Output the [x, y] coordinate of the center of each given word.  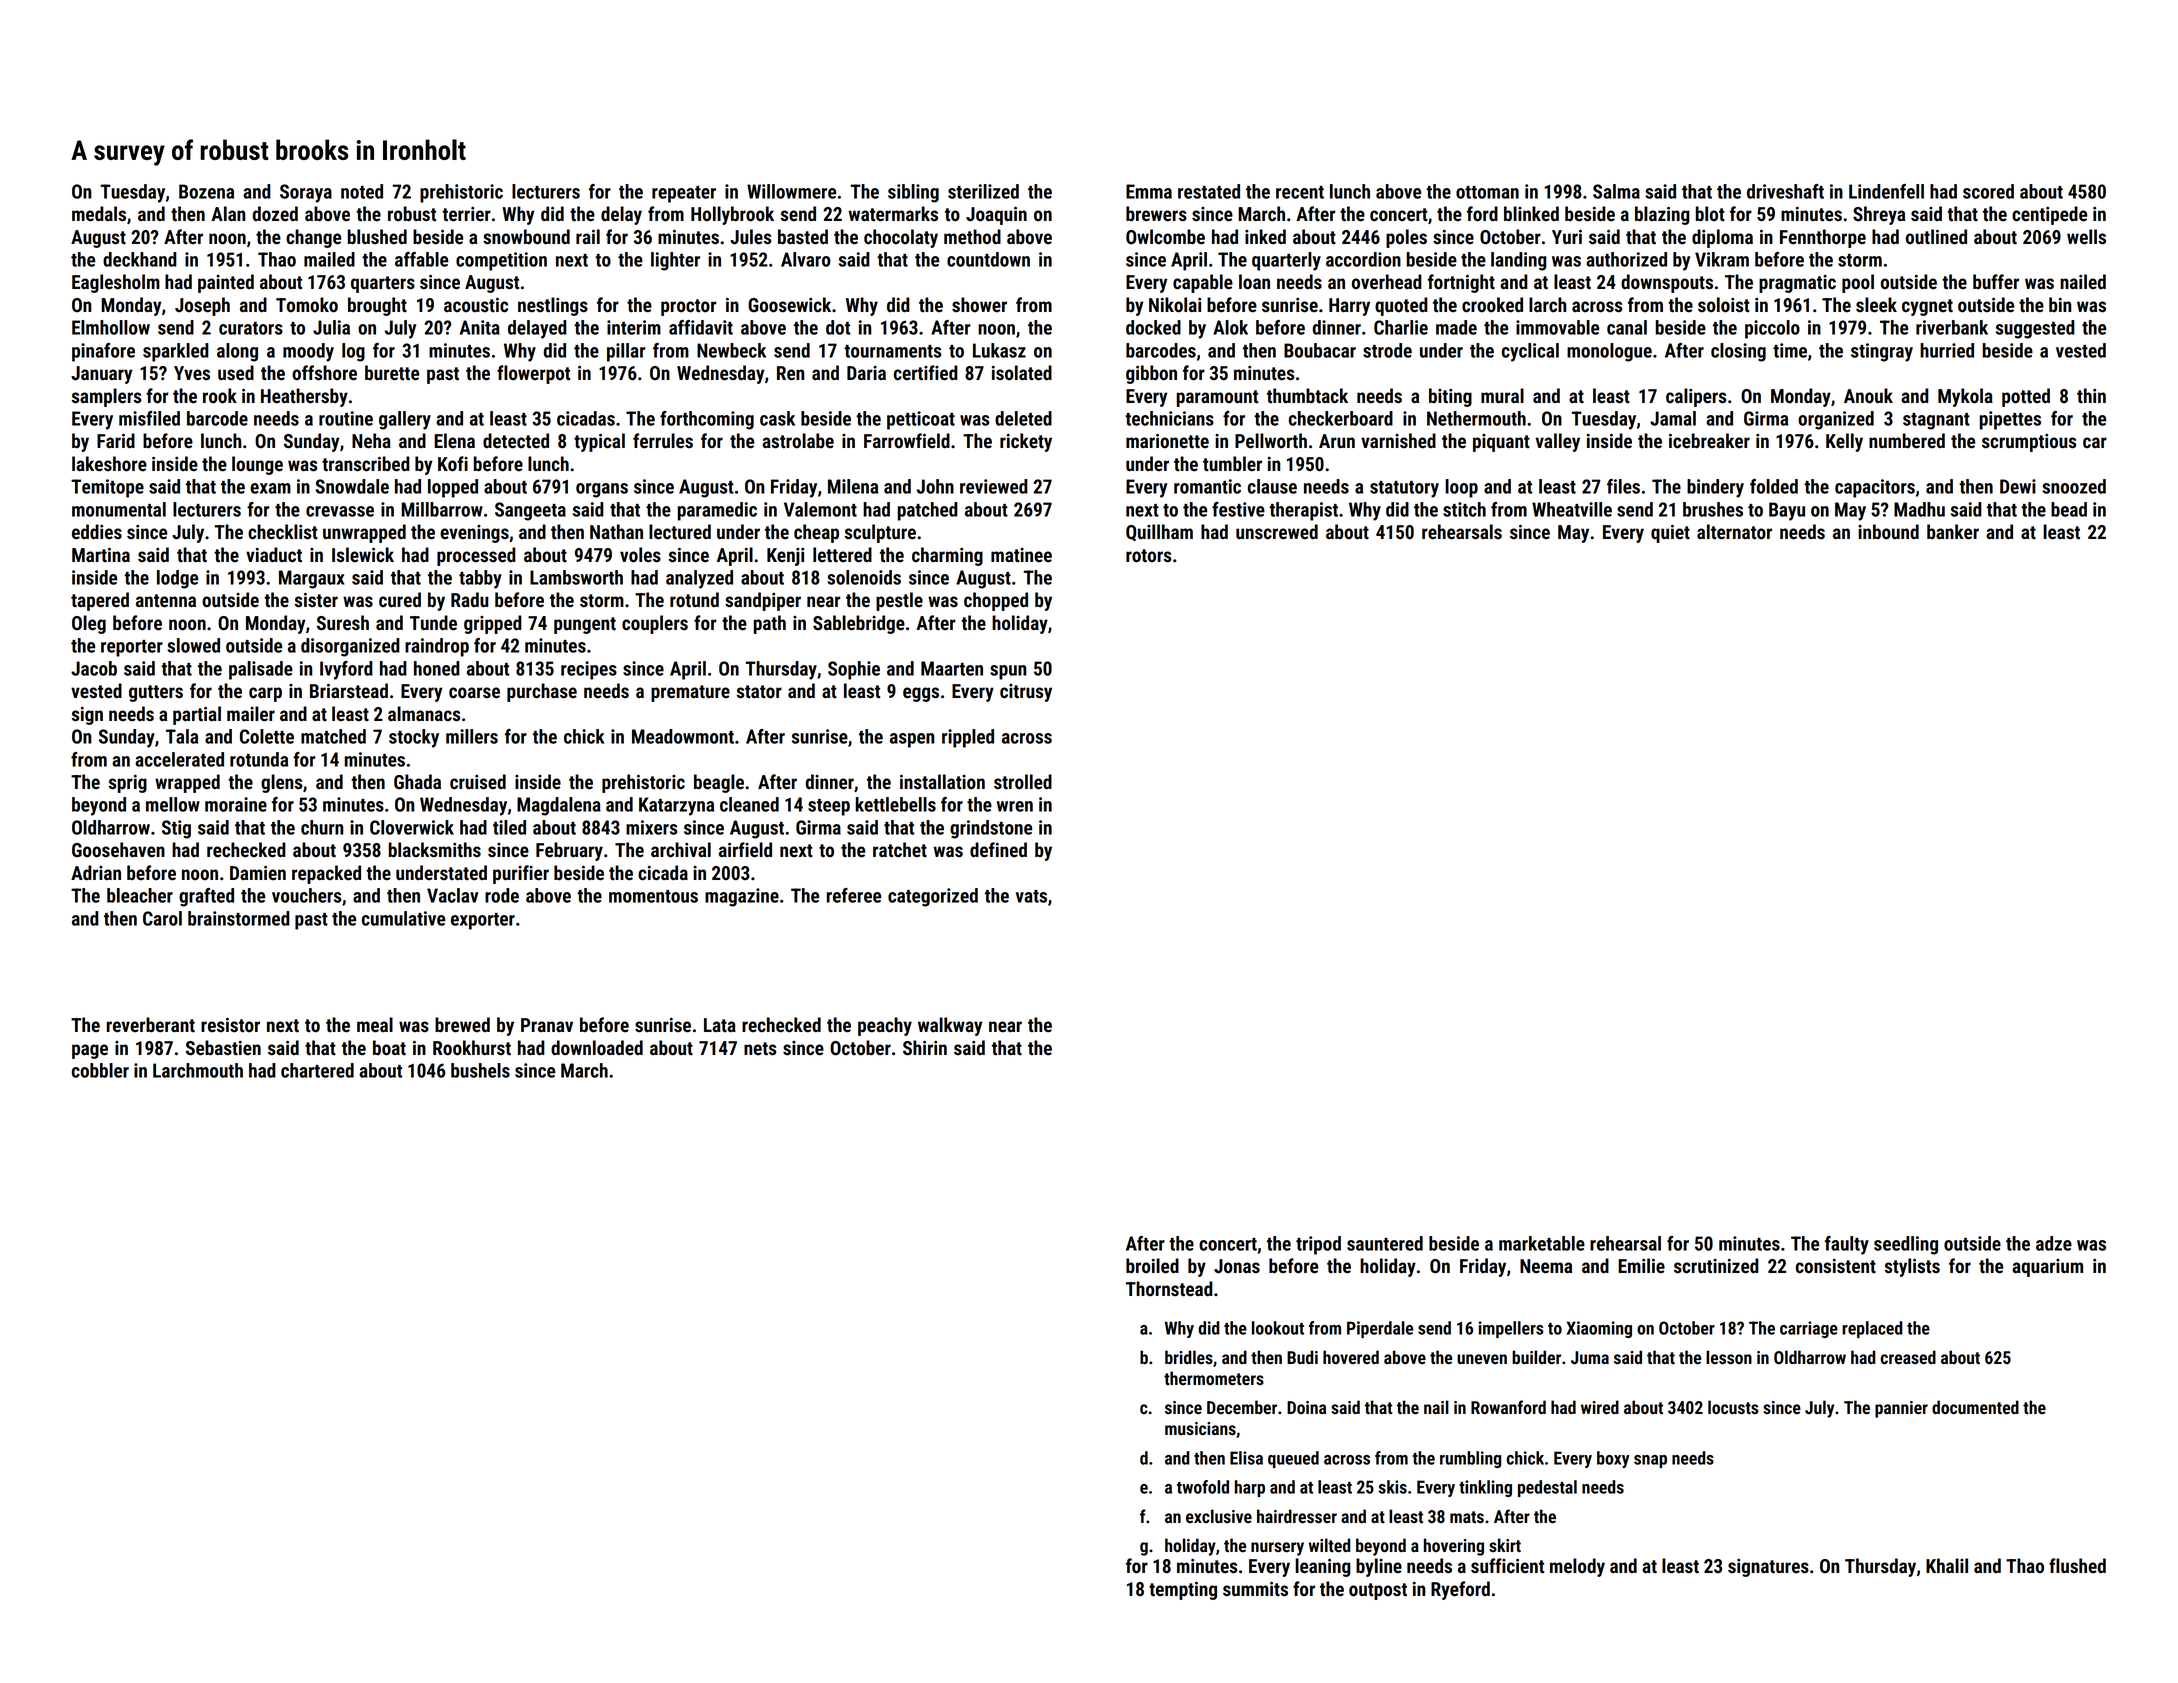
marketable [1542, 1243]
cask [777, 418]
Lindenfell [1886, 191]
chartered [317, 1070]
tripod [1318, 1245]
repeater [684, 194]
